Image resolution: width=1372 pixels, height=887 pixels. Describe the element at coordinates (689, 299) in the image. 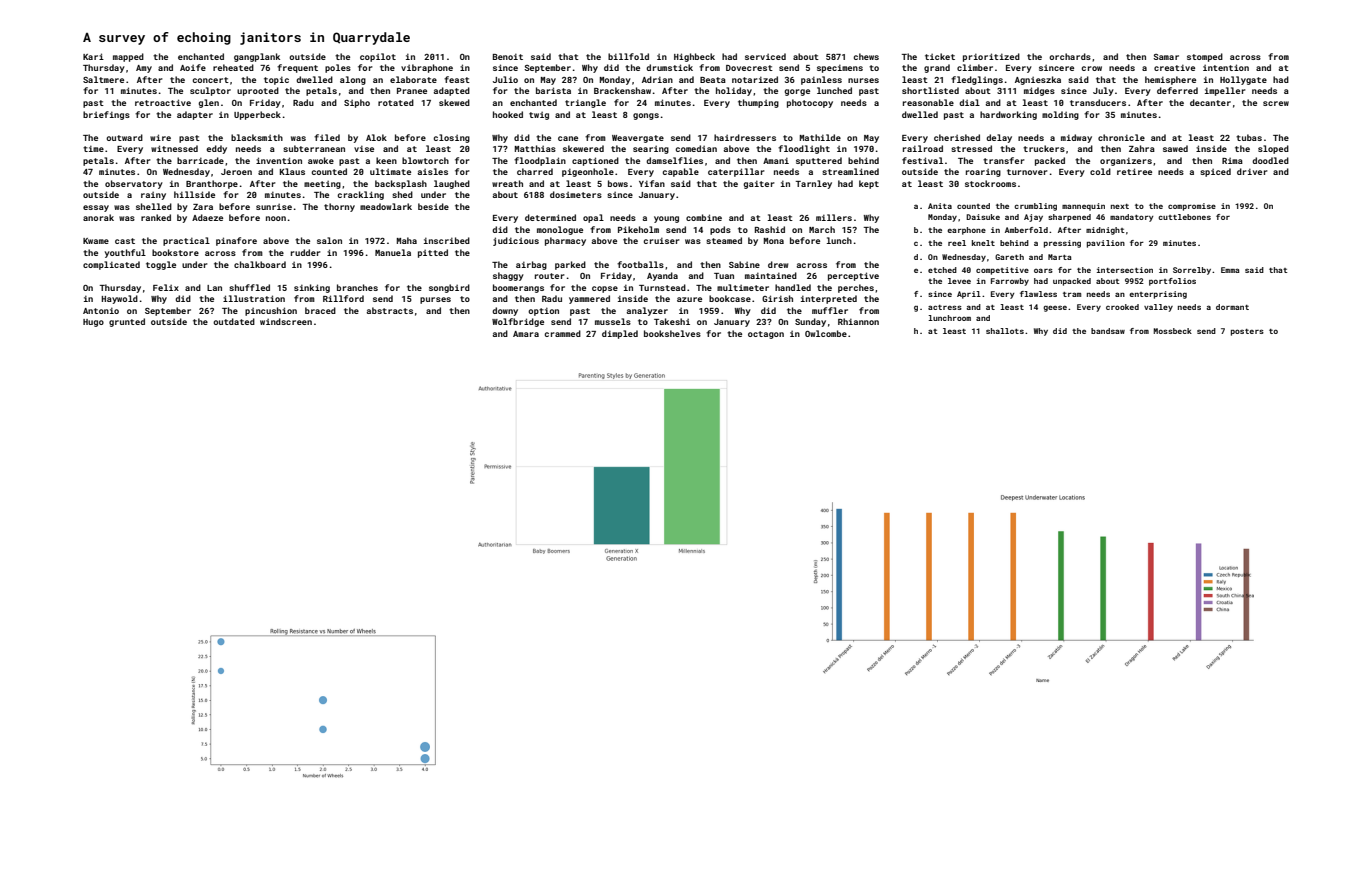

I see `azure` at that location.
